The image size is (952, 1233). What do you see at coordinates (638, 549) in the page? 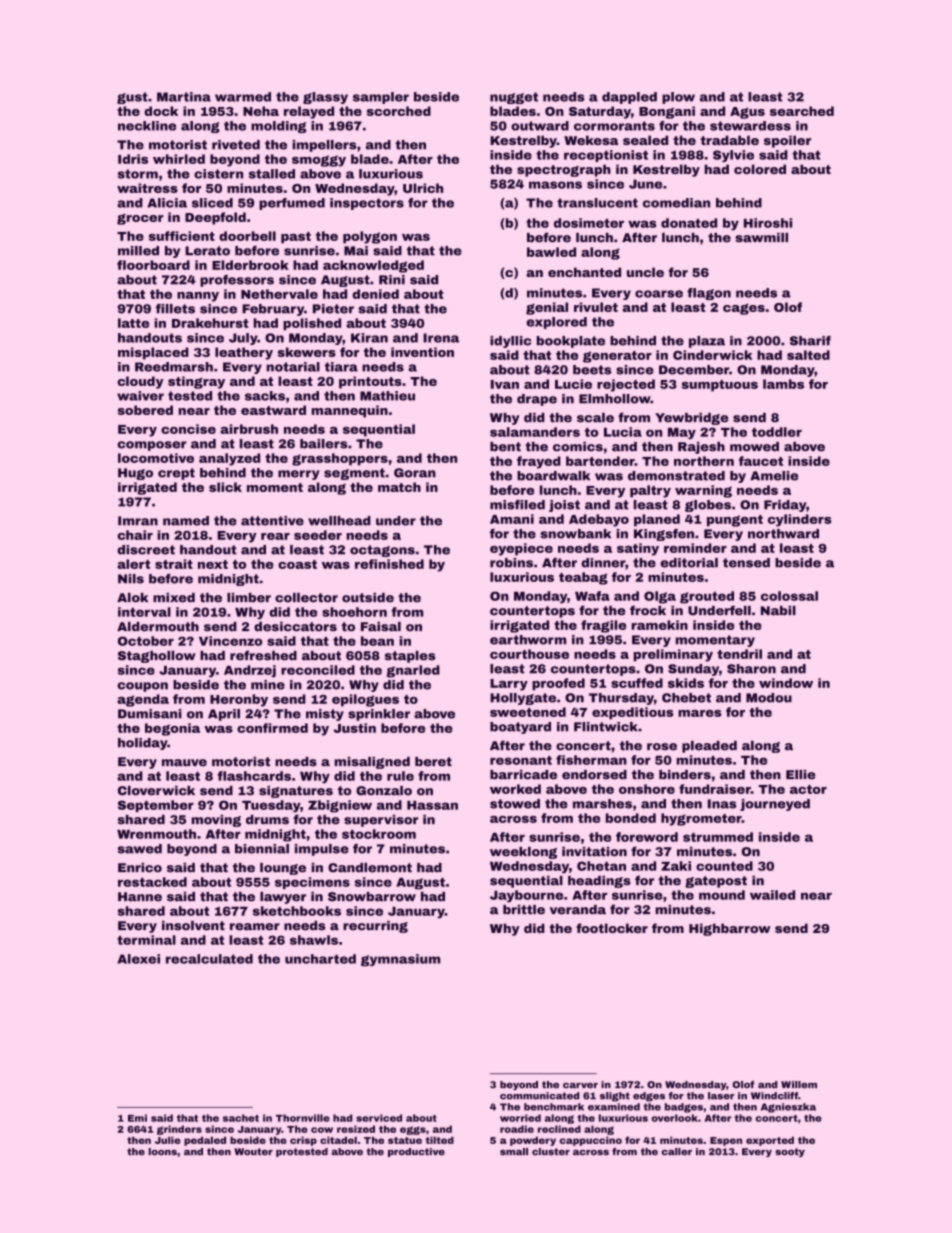
I see `satiny` at bounding box center [638, 549].
